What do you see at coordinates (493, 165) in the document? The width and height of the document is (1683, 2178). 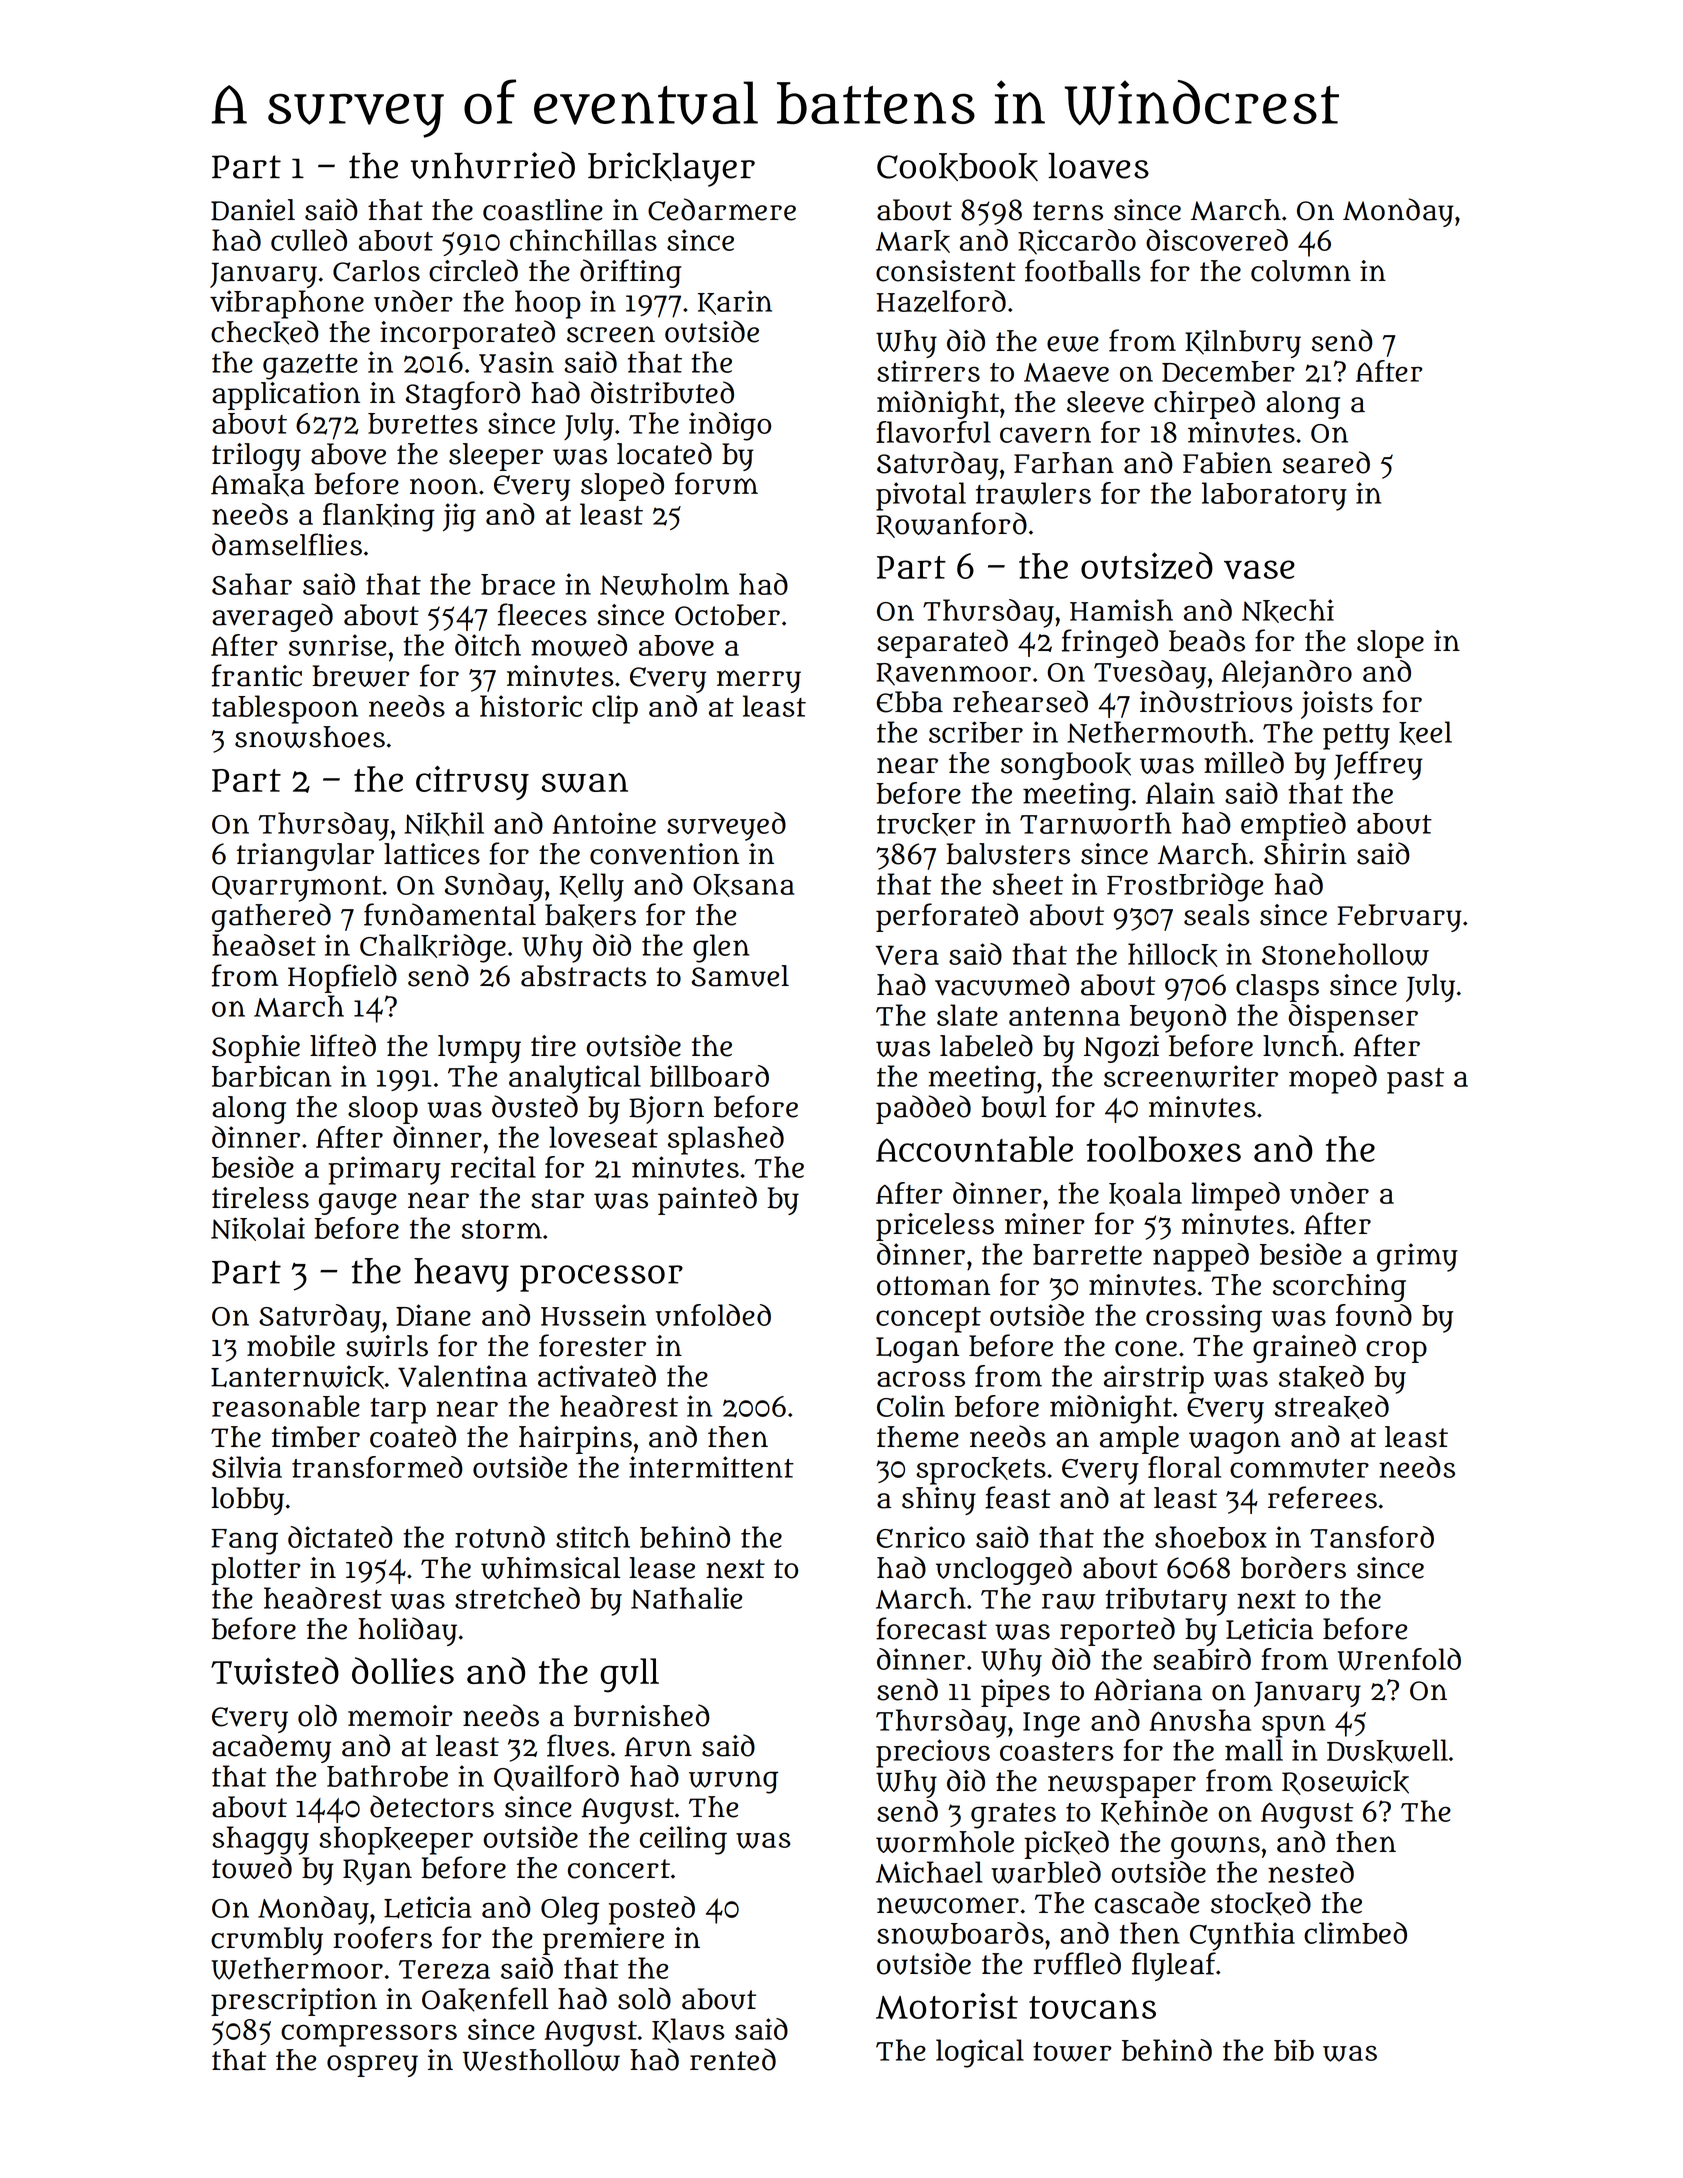 I see `unhurried` at bounding box center [493, 165].
